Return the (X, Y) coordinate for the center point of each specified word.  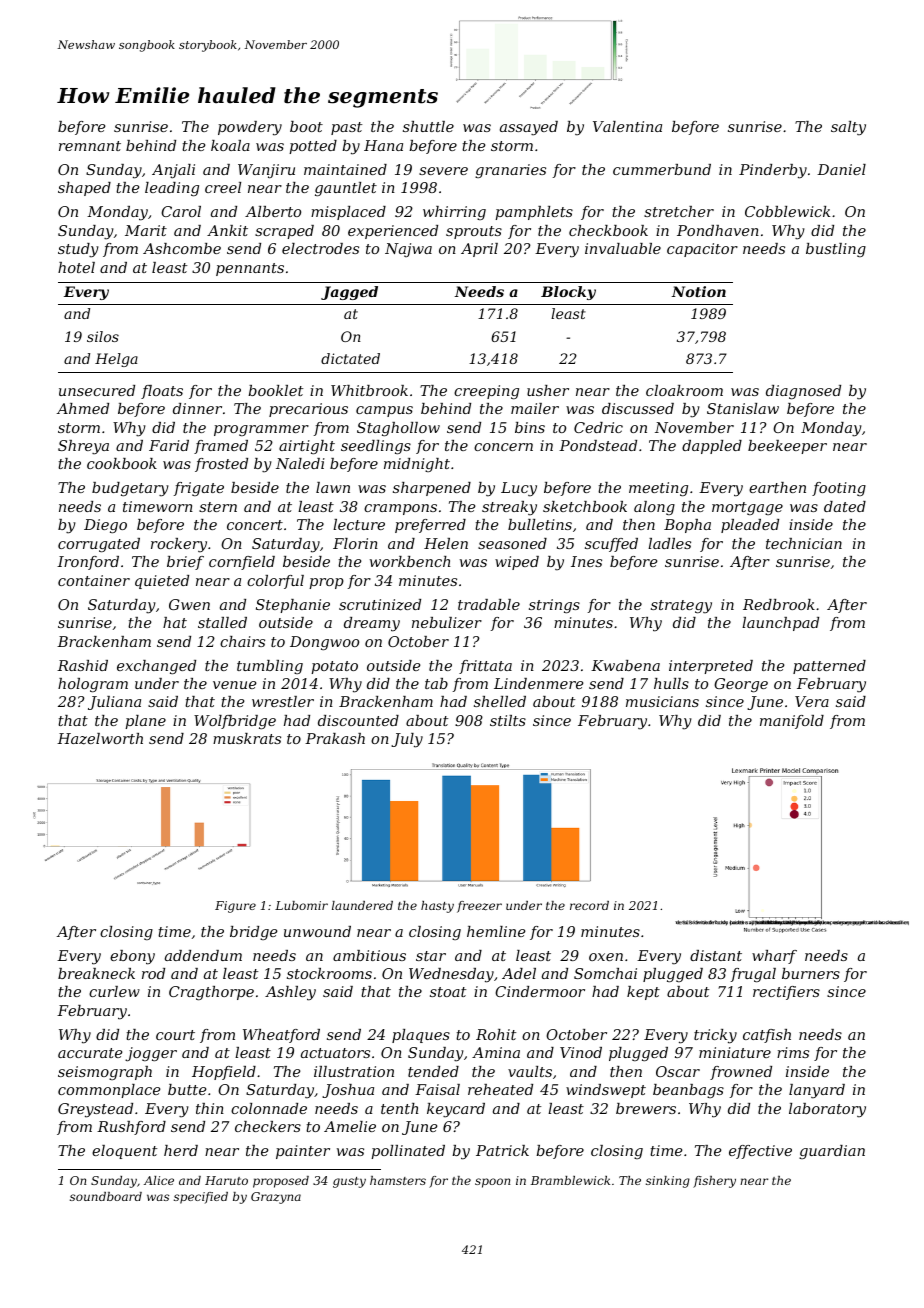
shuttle (428, 126)
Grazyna (276, 1198)
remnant (90, 146)
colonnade (269, 1108)
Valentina (627, 126)
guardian (832, 1152)
